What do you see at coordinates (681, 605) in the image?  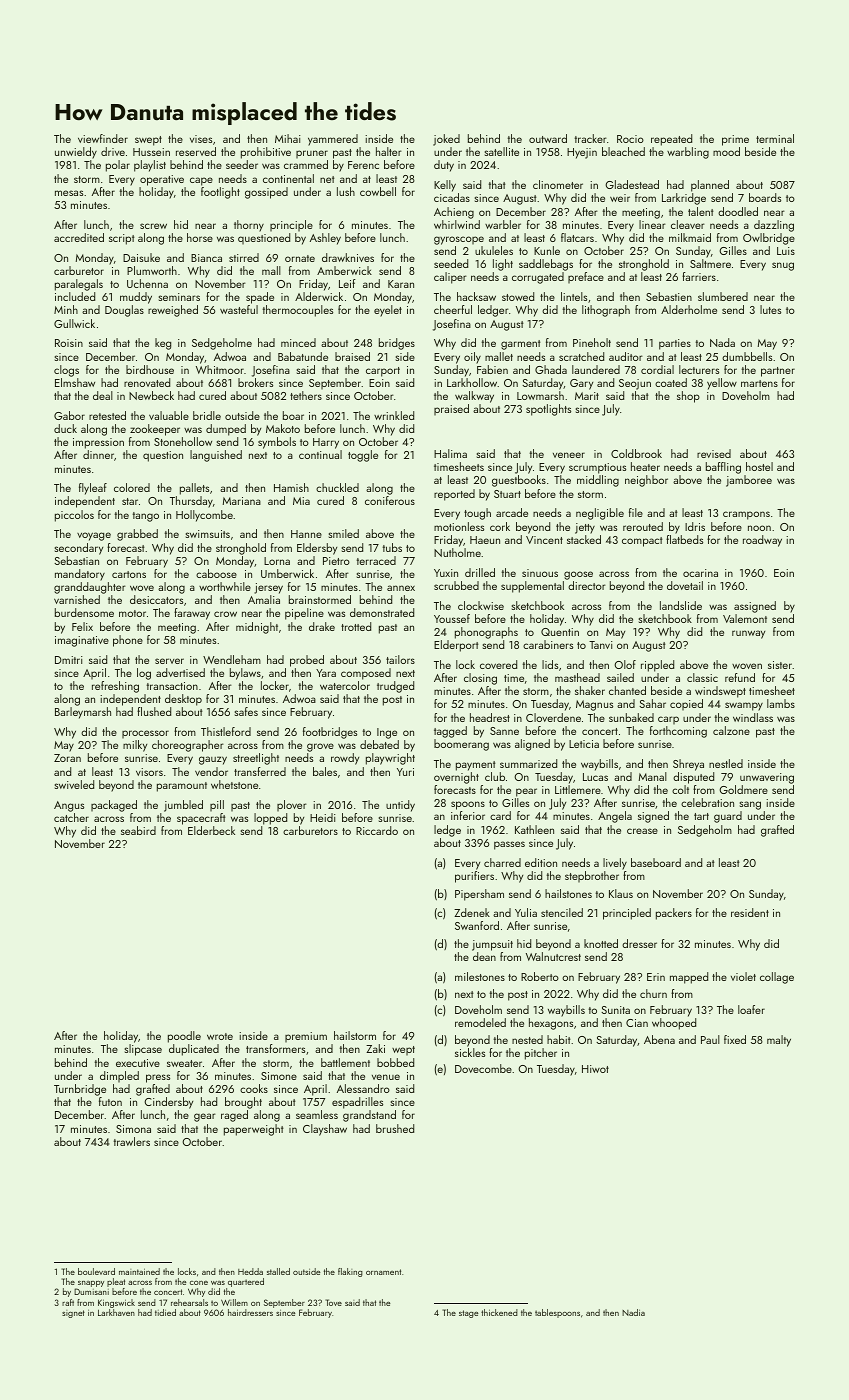 I see `landslide` at bounding box center [681, 605].
